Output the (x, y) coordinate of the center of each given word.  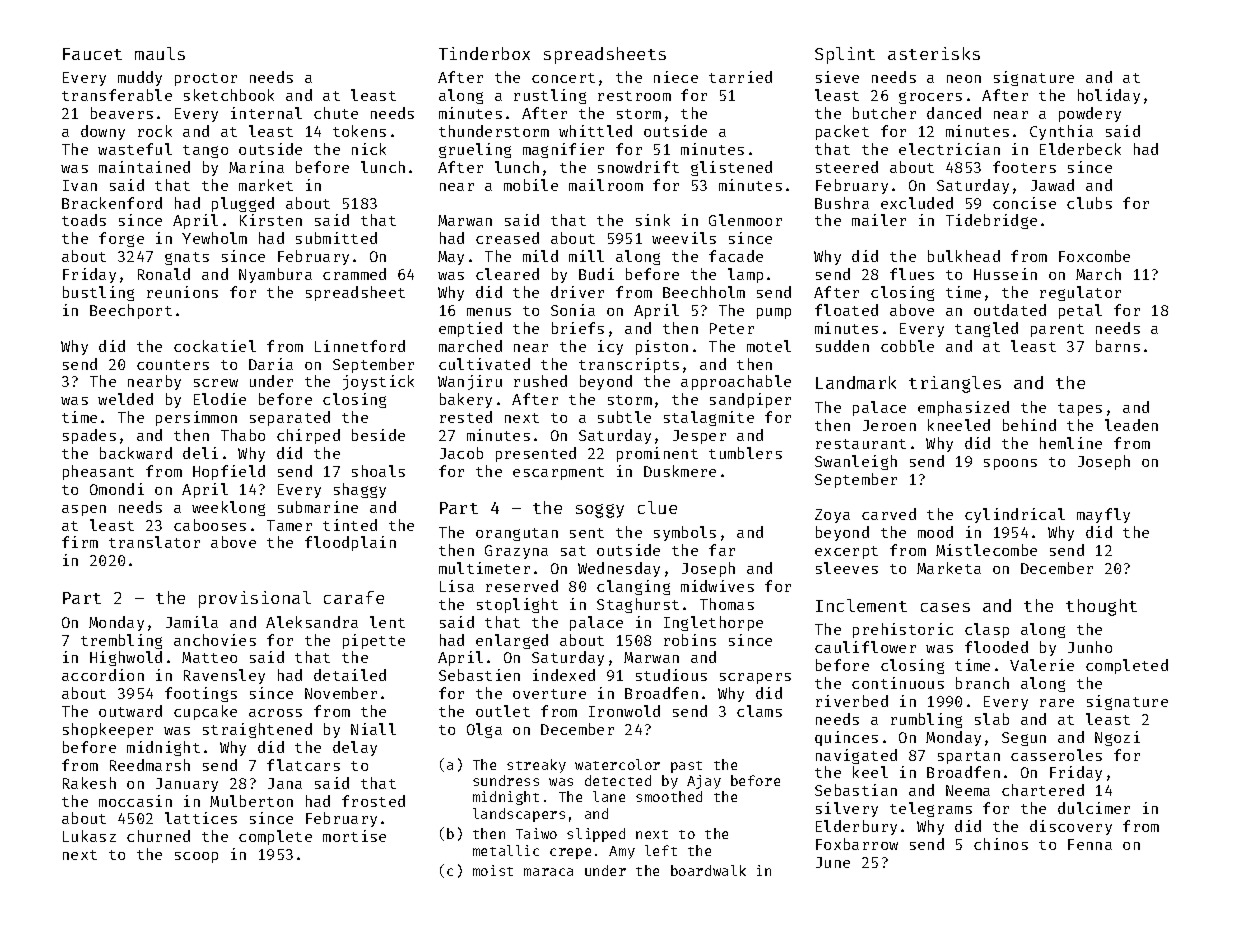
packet (842, 132)
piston (662, 347)
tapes (1080, 409)
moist (493, 870)
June (833, 862)
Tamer (289, 525)
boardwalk (708, 870)
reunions (182, 292)
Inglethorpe (713, 623)
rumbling (926, 720)
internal (266, 113)
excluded (917, 203)
